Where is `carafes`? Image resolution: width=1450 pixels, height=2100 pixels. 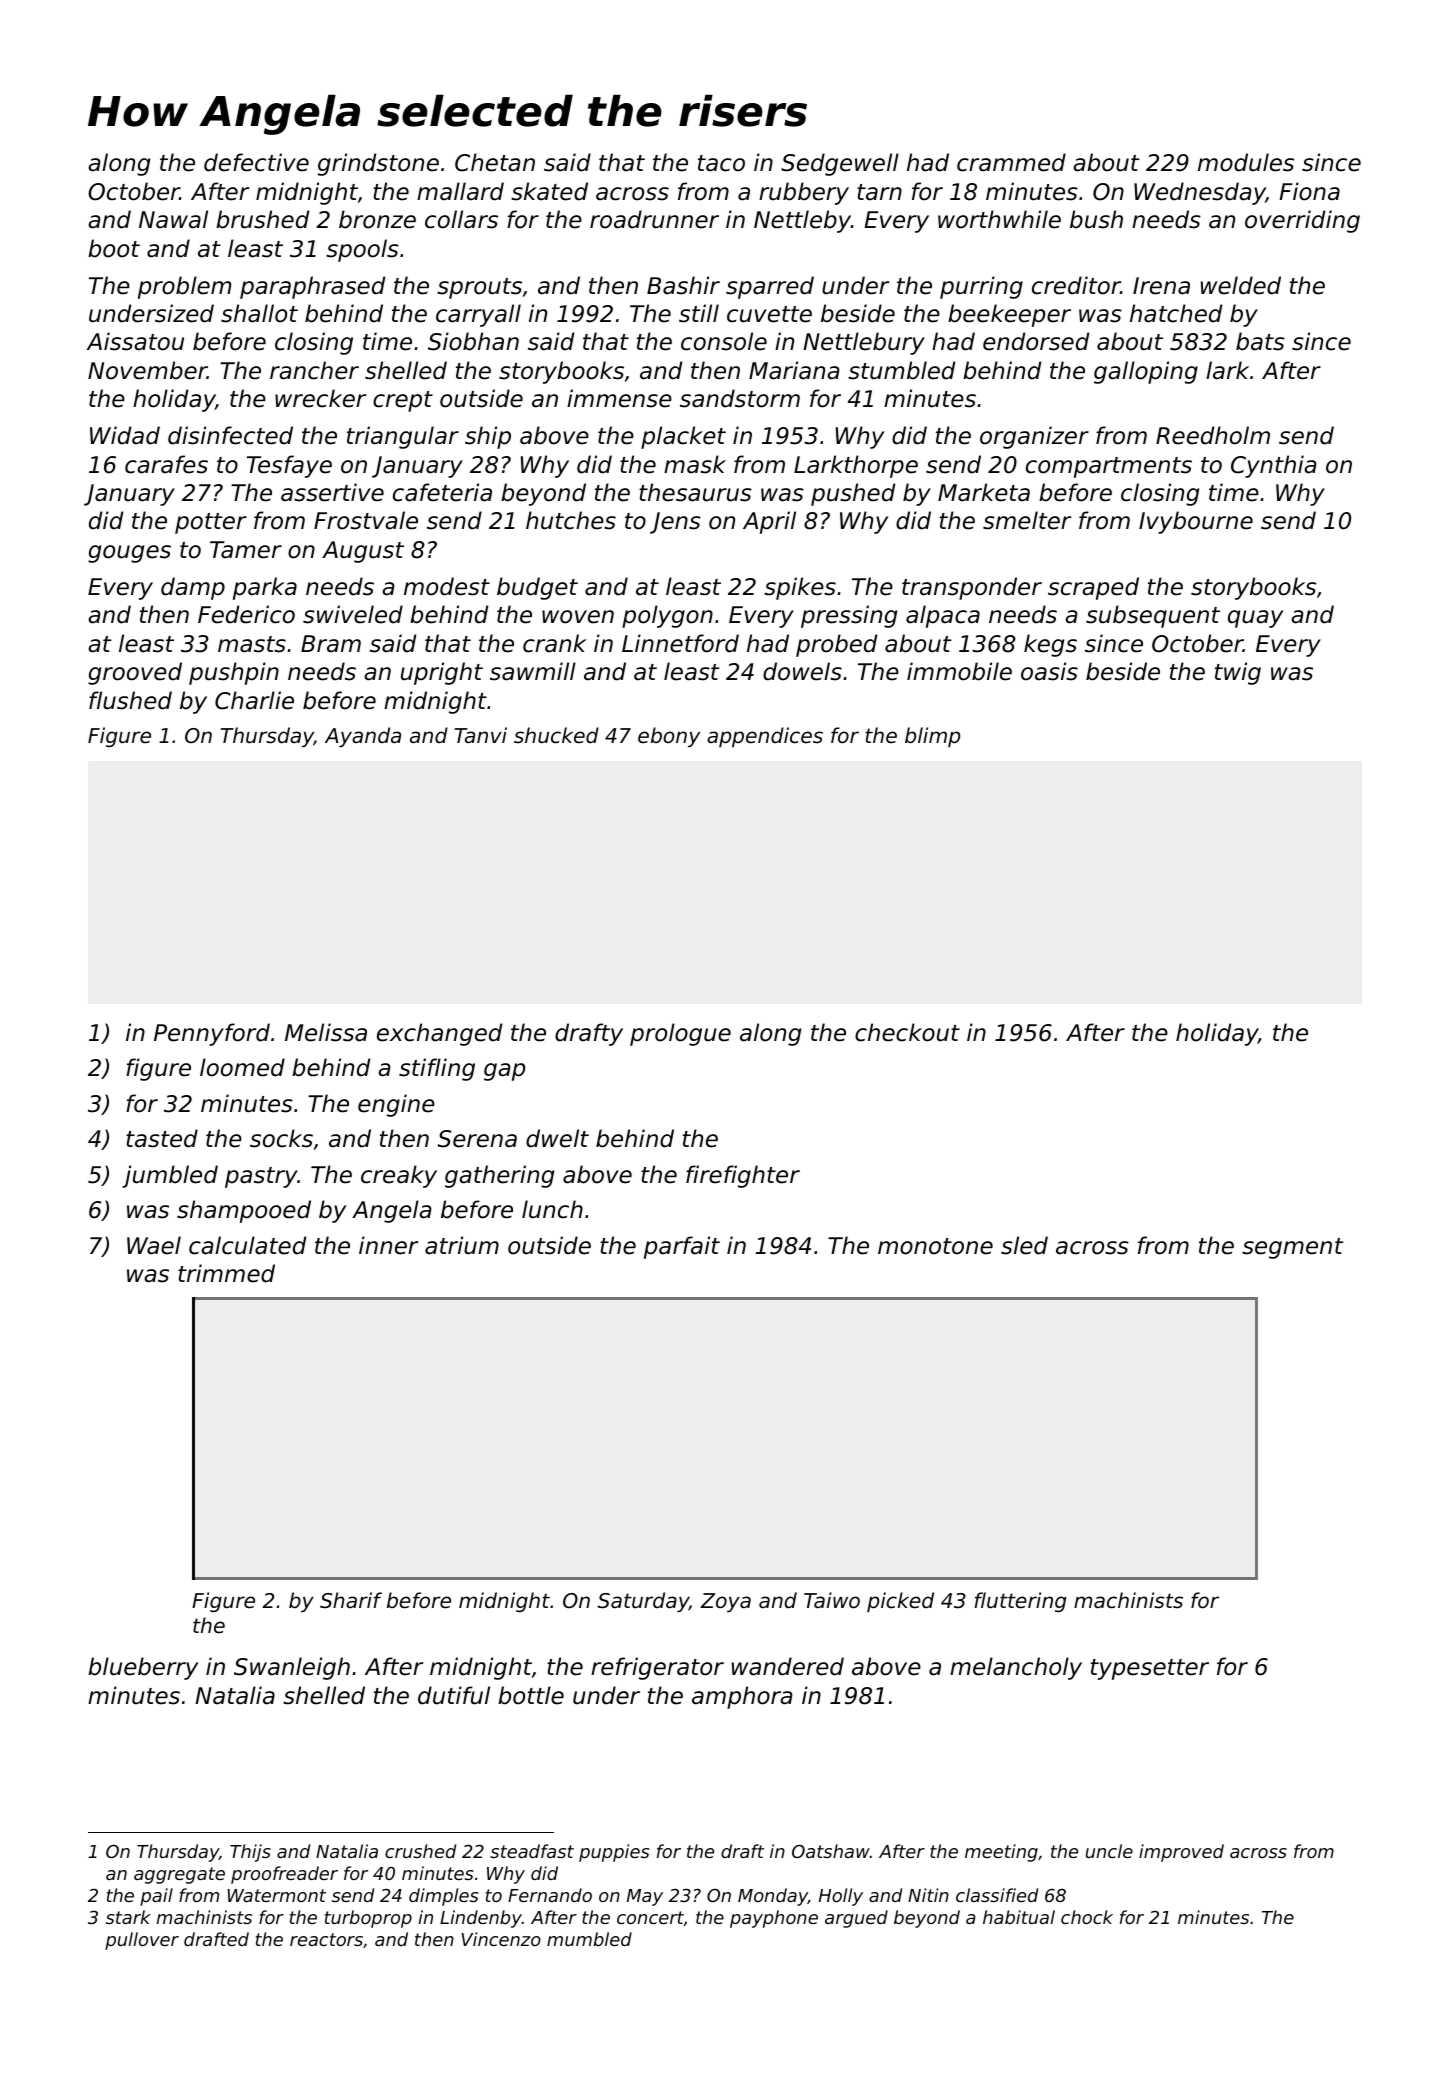 carafes is located at coordinates (166, 464).
